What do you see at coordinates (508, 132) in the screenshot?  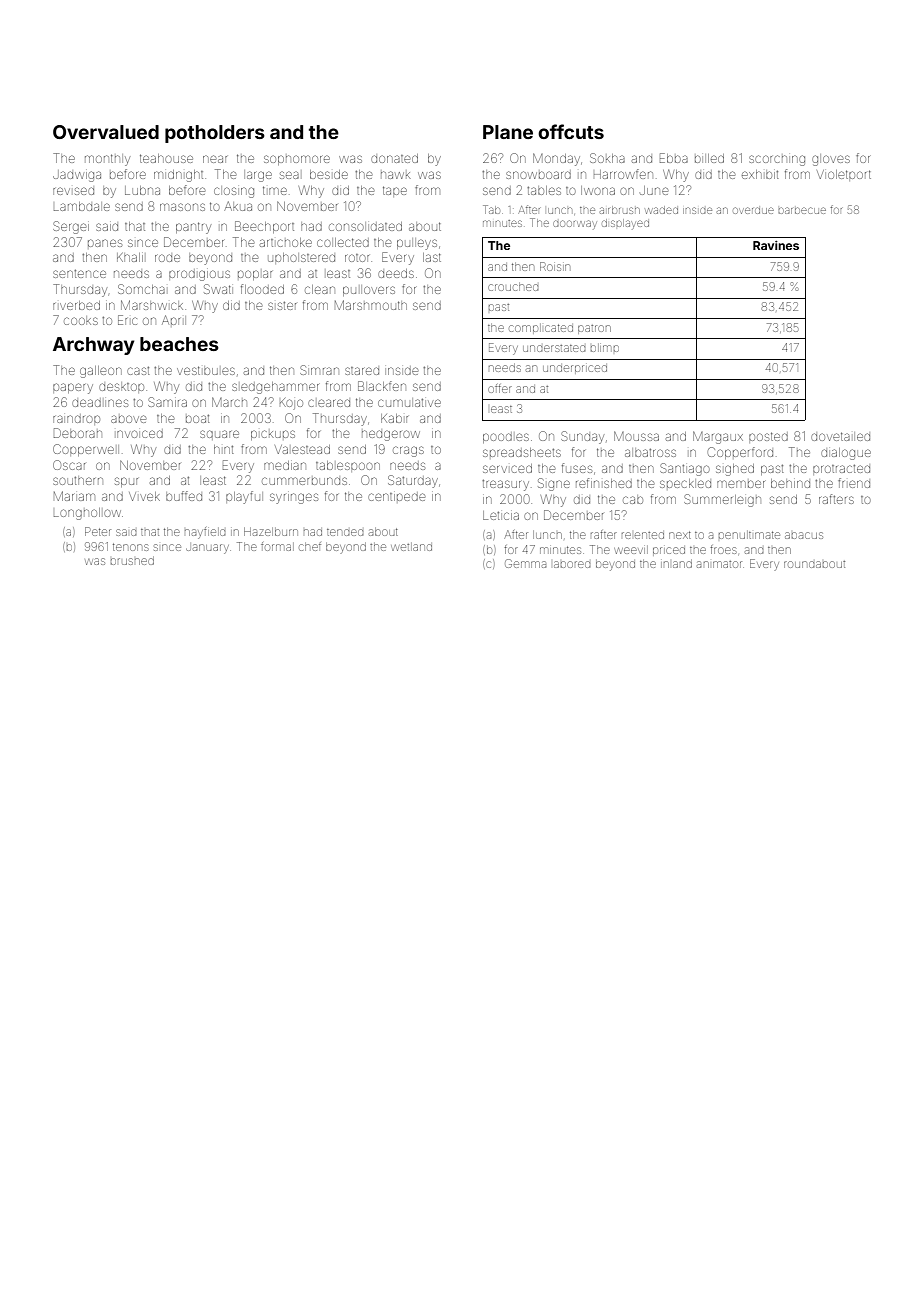 I see `Plane` at bounding box center [508, 132].
